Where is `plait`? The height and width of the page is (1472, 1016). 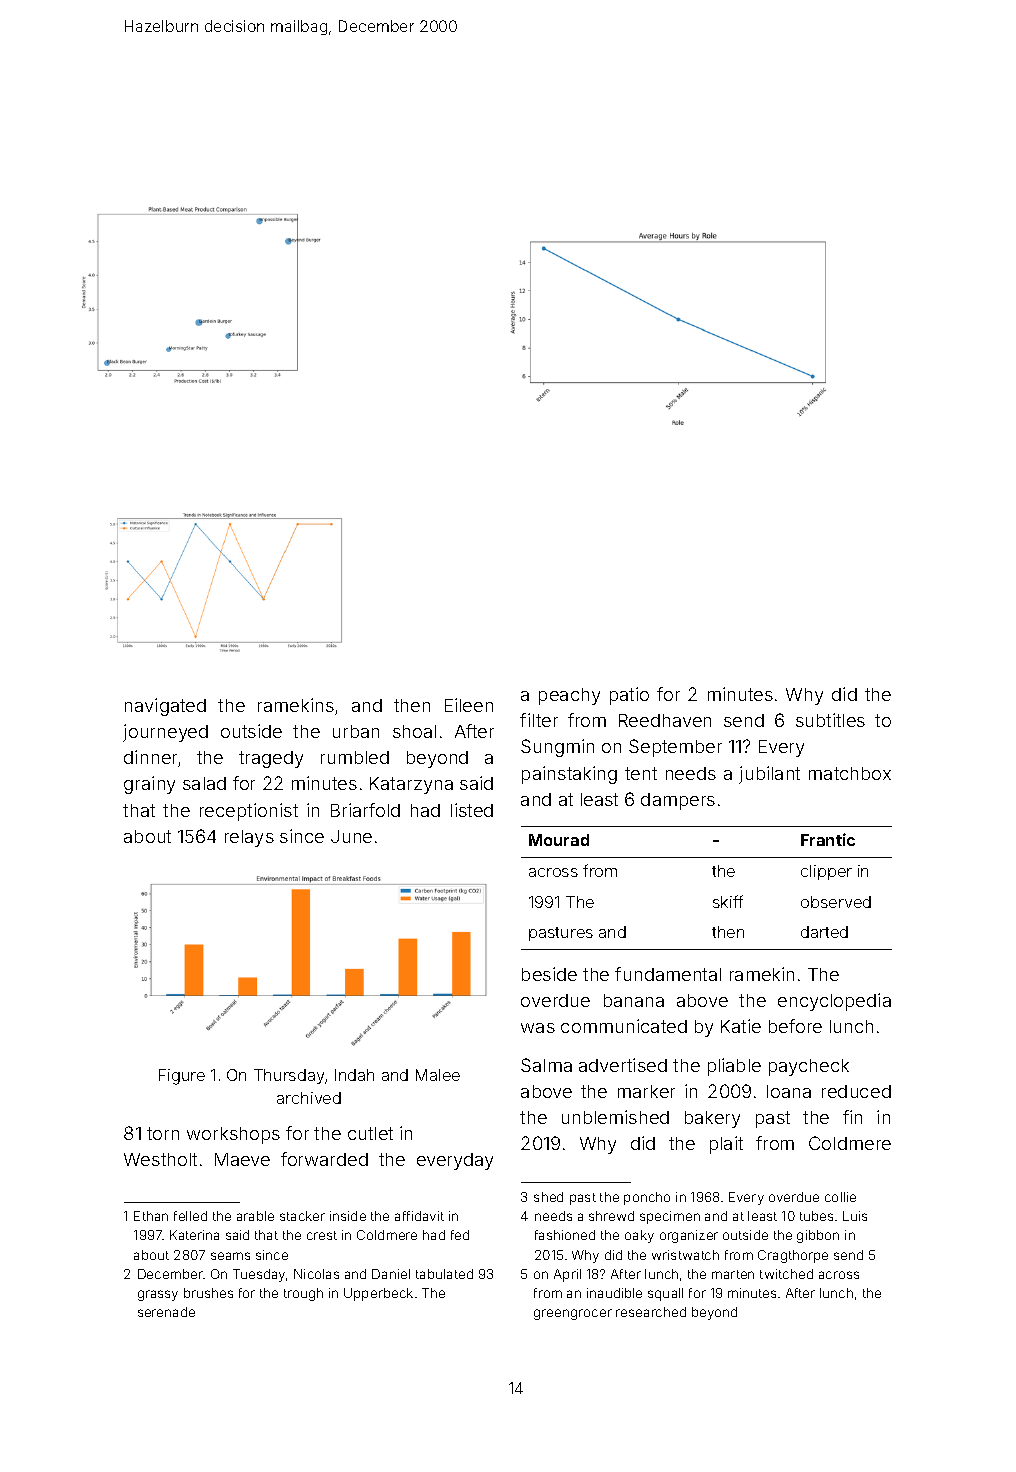
plait is located at coordinates (726, 1145).
